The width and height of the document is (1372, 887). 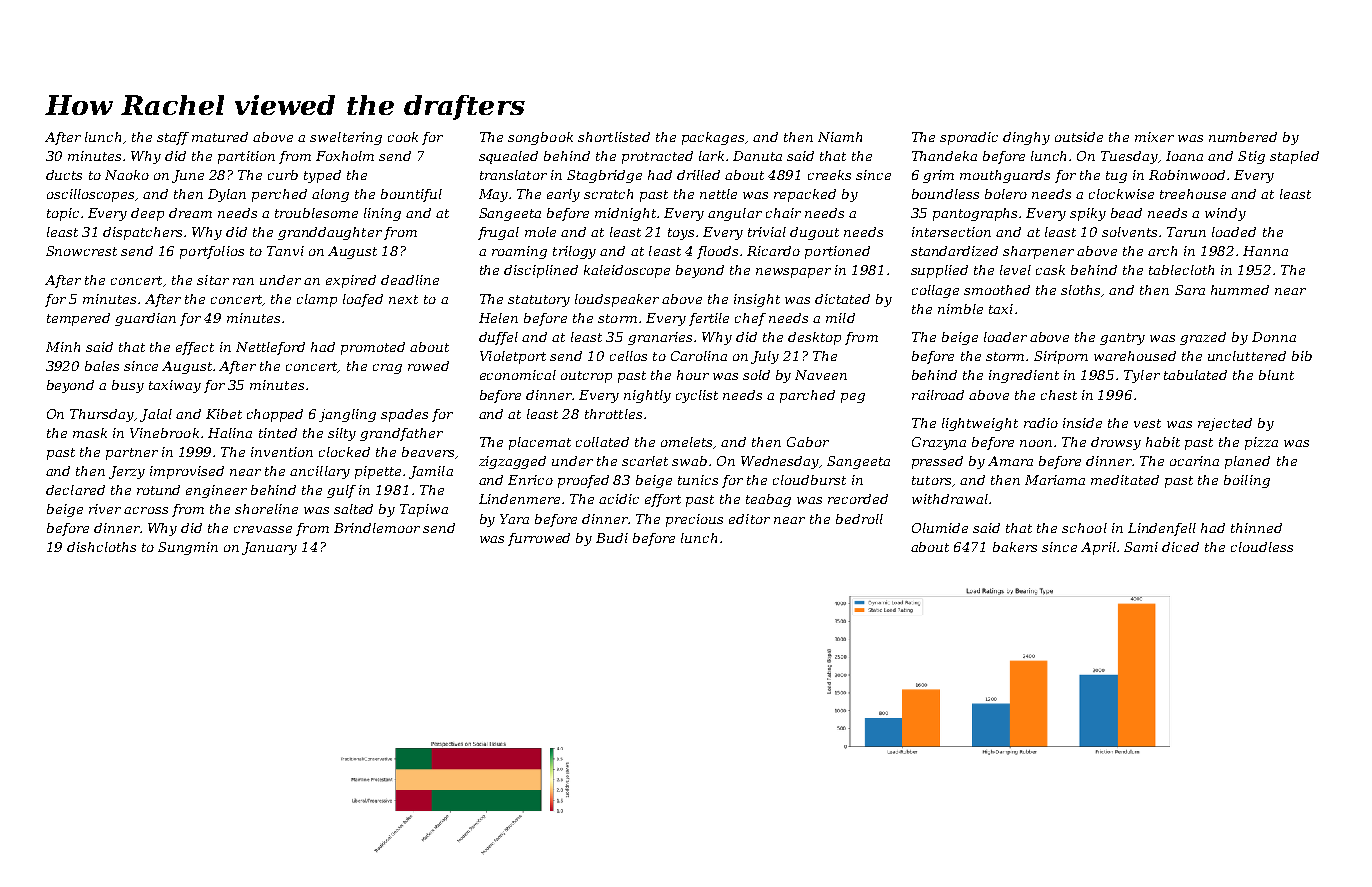 What do you see at coordinates (1193, 194) in the document?
I see `treehouse` at bounding box center [1193, 194].
